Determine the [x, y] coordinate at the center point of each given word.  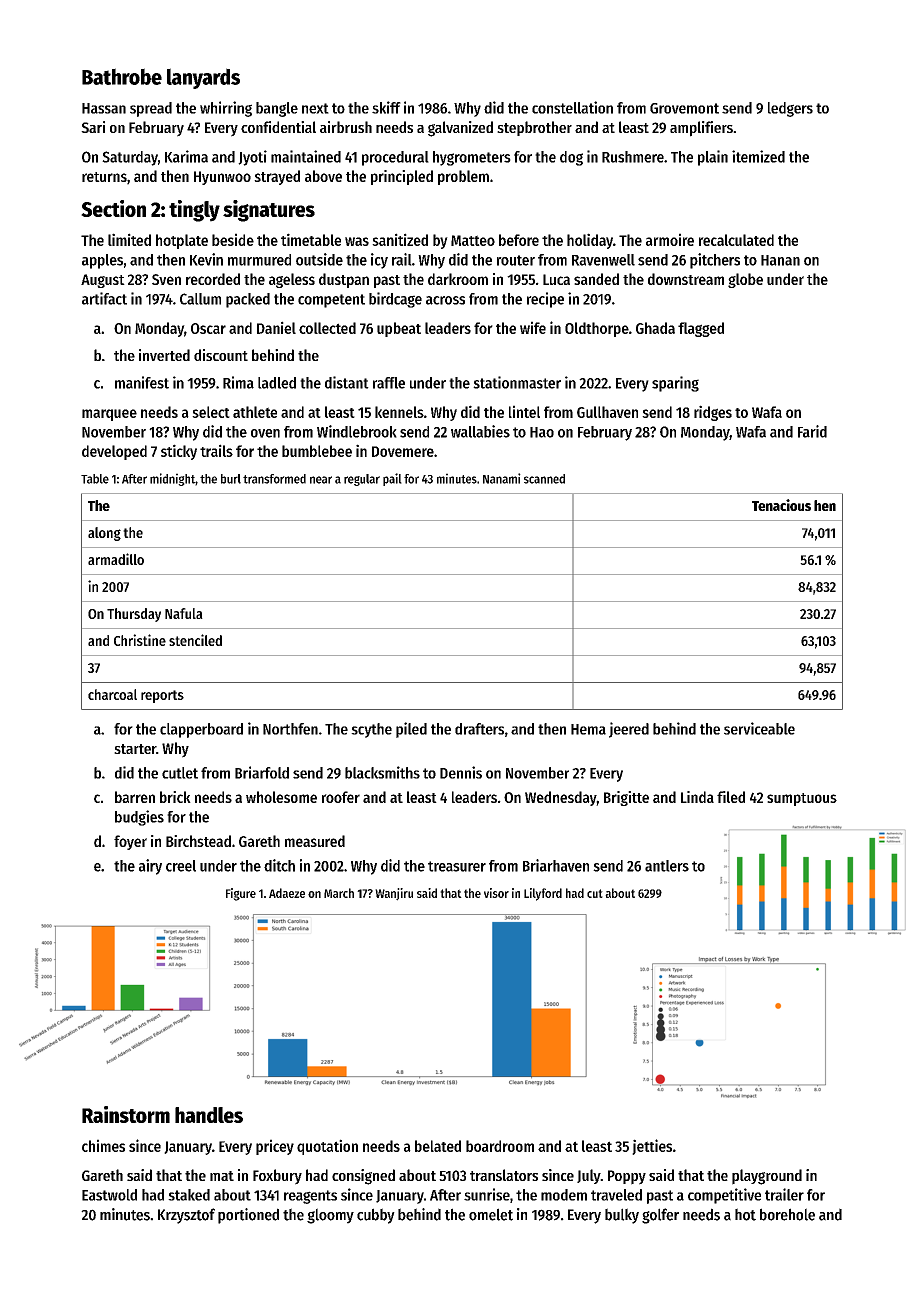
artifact [104, 298]
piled [411, 730]
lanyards [203, 78]
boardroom [500, 1146]
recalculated [736, 240]
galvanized [460, 129]
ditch [279, 865]
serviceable [759, 728]
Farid [812, 431]
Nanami [502, 478]
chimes [103, 1145]
